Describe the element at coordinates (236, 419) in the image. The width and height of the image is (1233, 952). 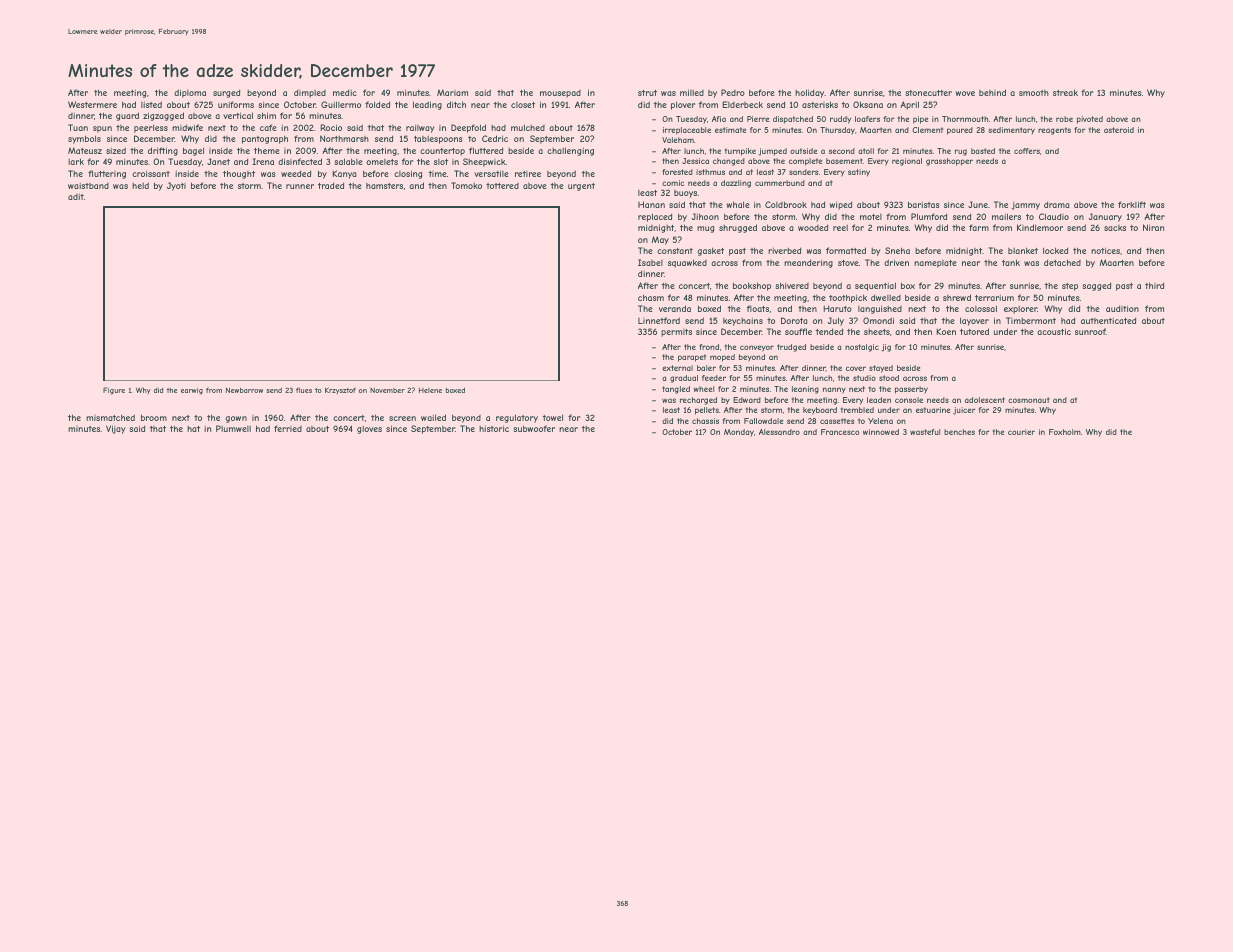
I see `gown` at that location.
